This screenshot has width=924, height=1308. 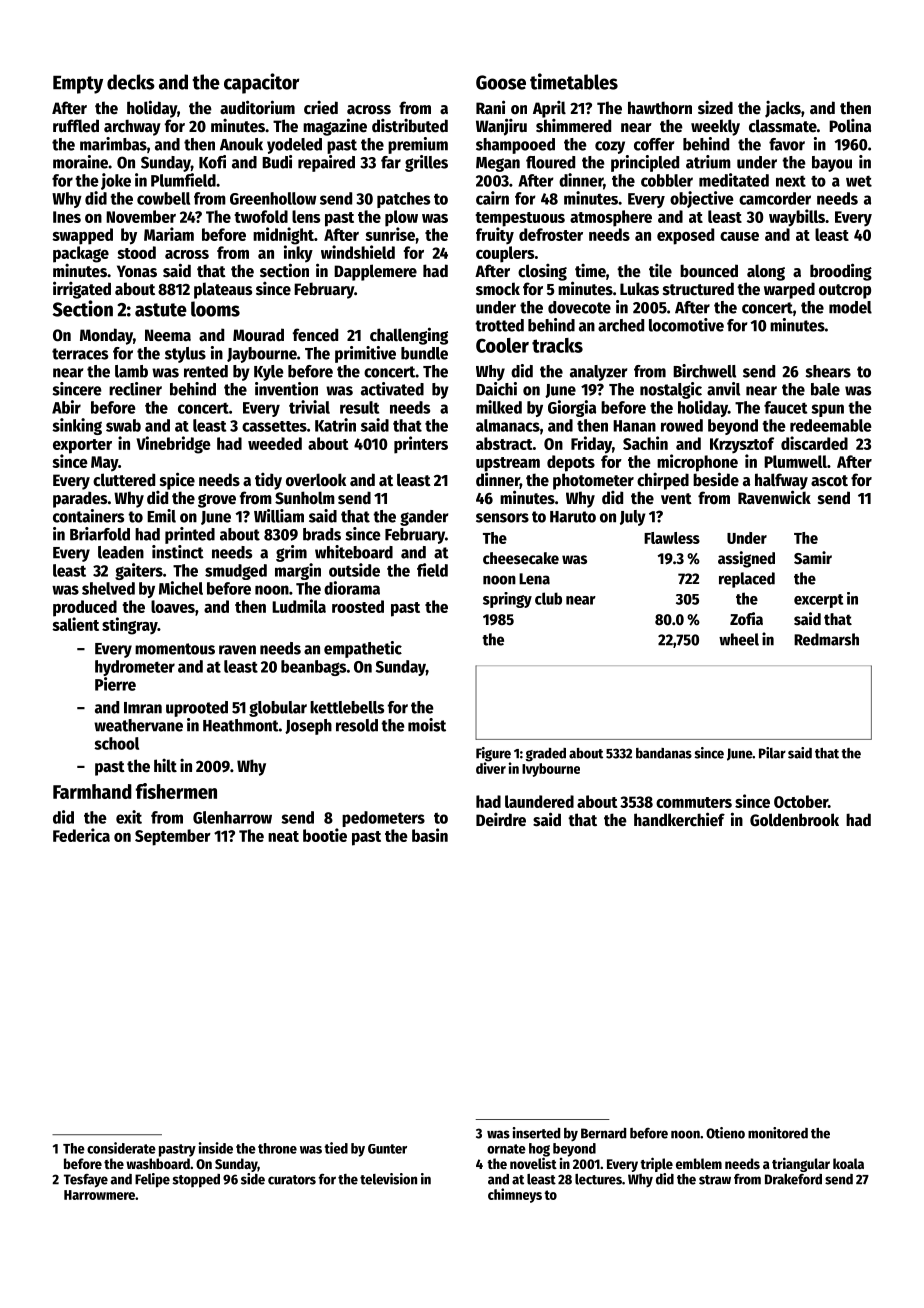 I want to click on Goose, so click(x=501, y=82).
